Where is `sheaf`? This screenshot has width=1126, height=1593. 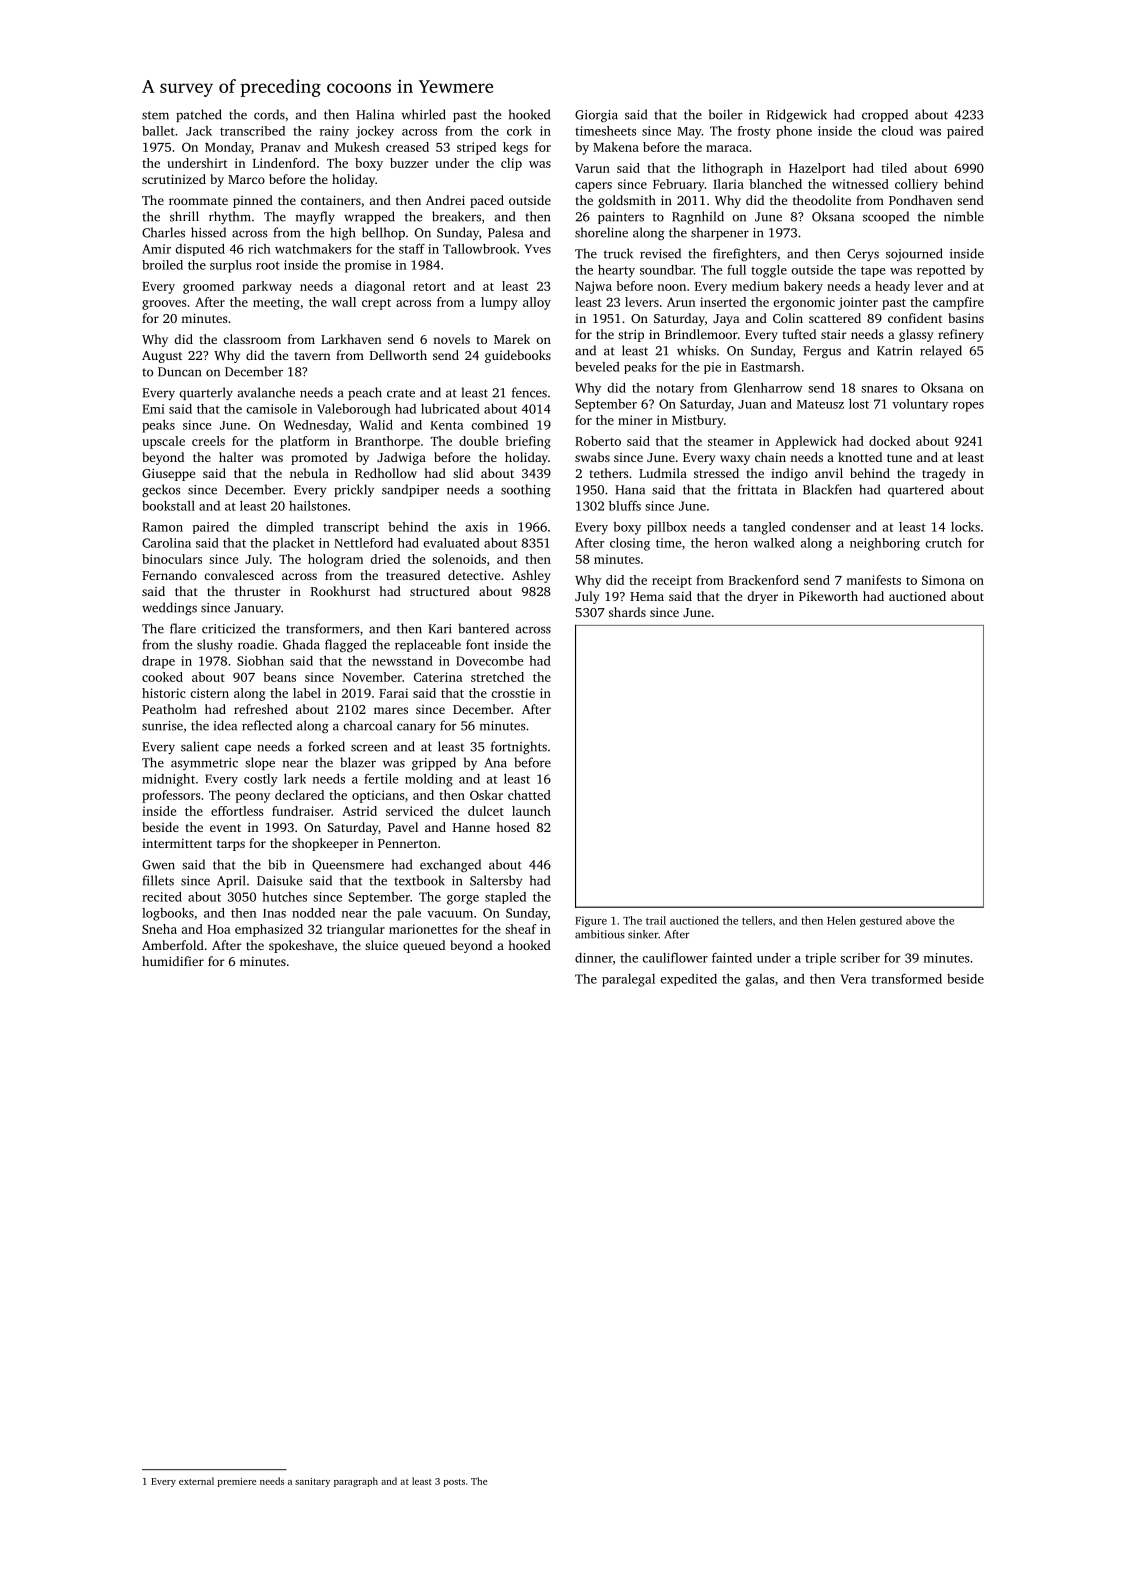
sheaf is located at coordinates (521, 929).
